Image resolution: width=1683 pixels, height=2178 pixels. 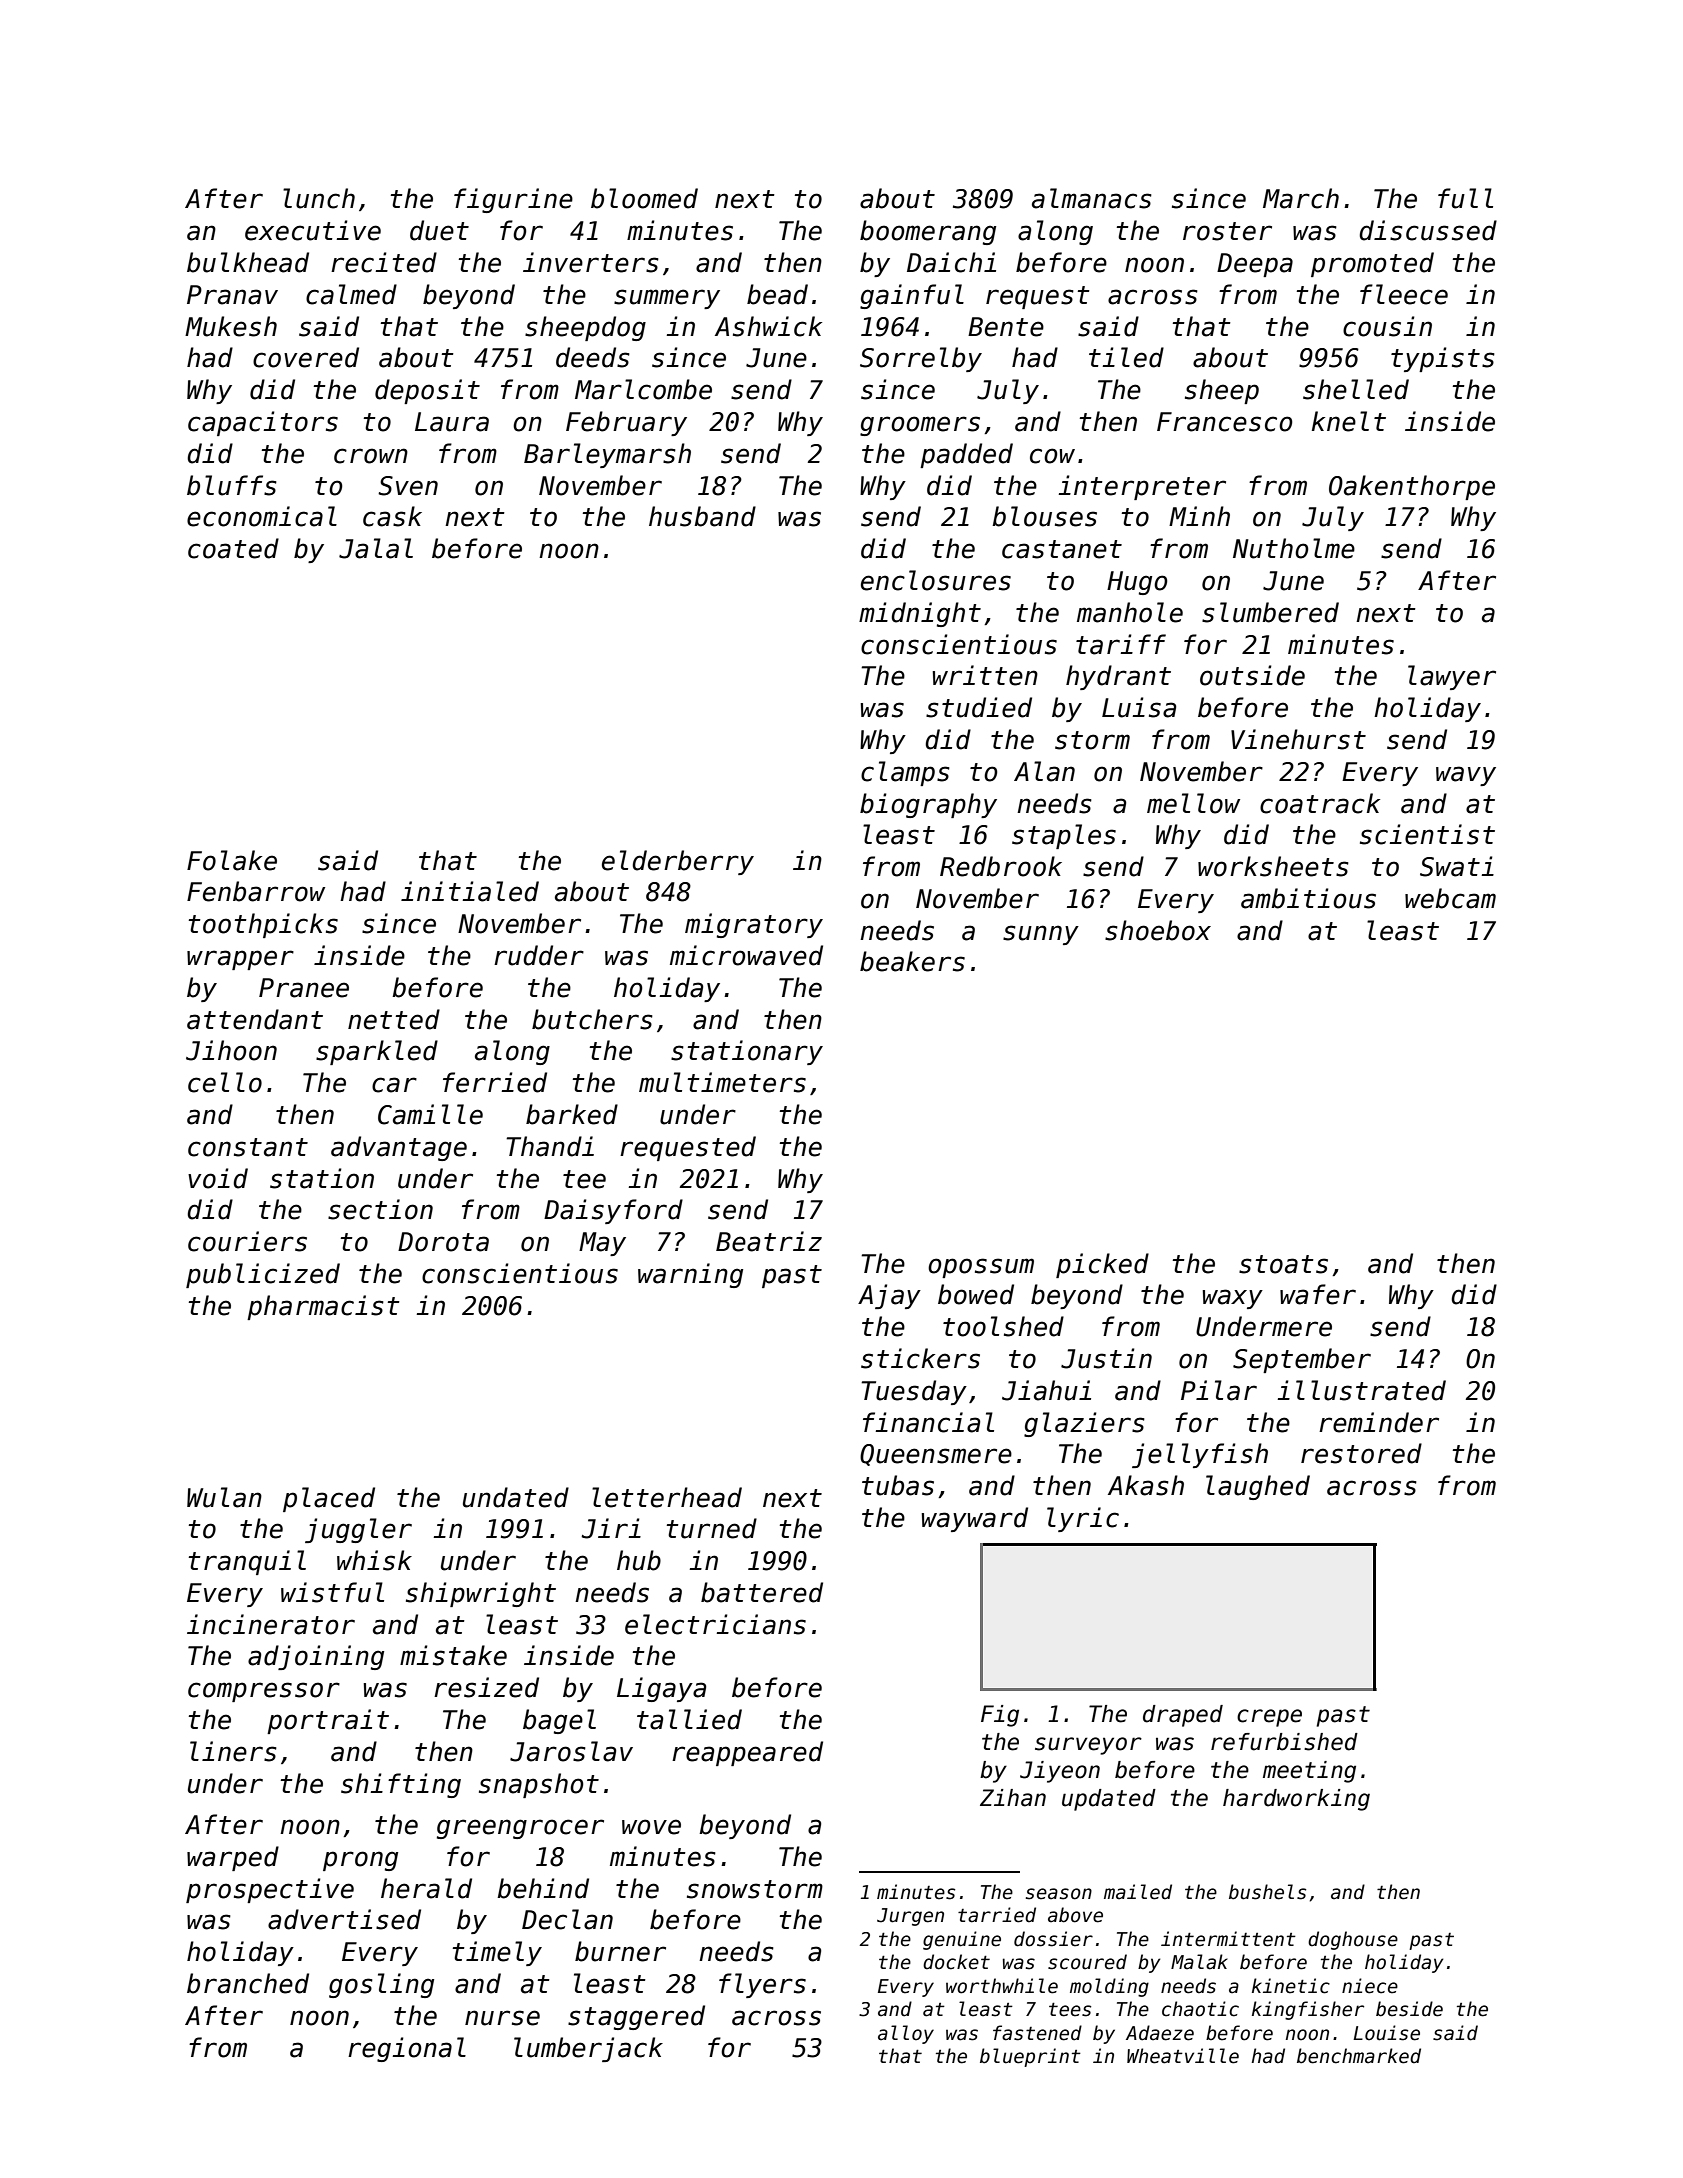 I want to click on stoats, so click(x=1283, y=1264).
